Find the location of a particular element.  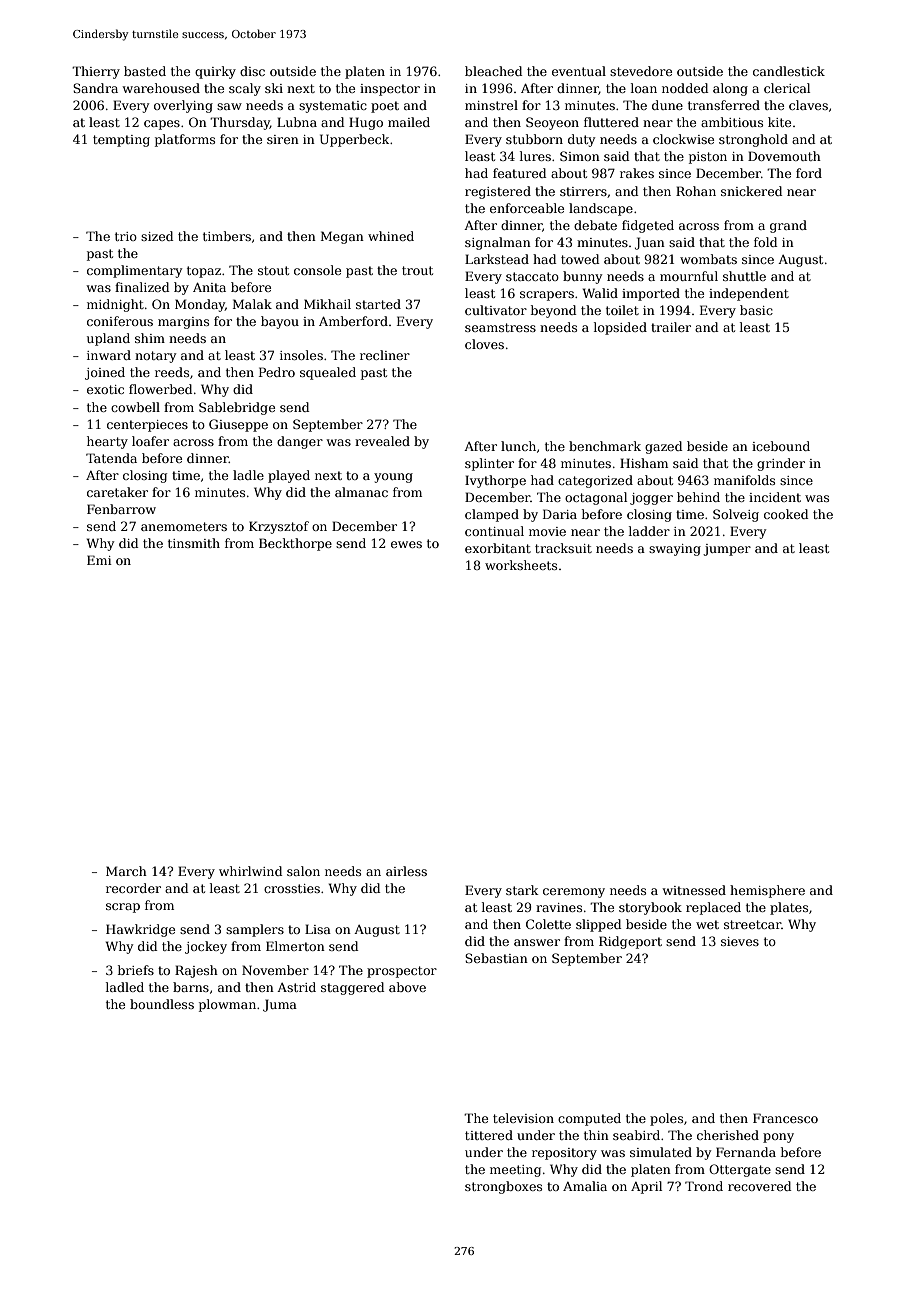

rakes is located at coordinates (637, 173).
